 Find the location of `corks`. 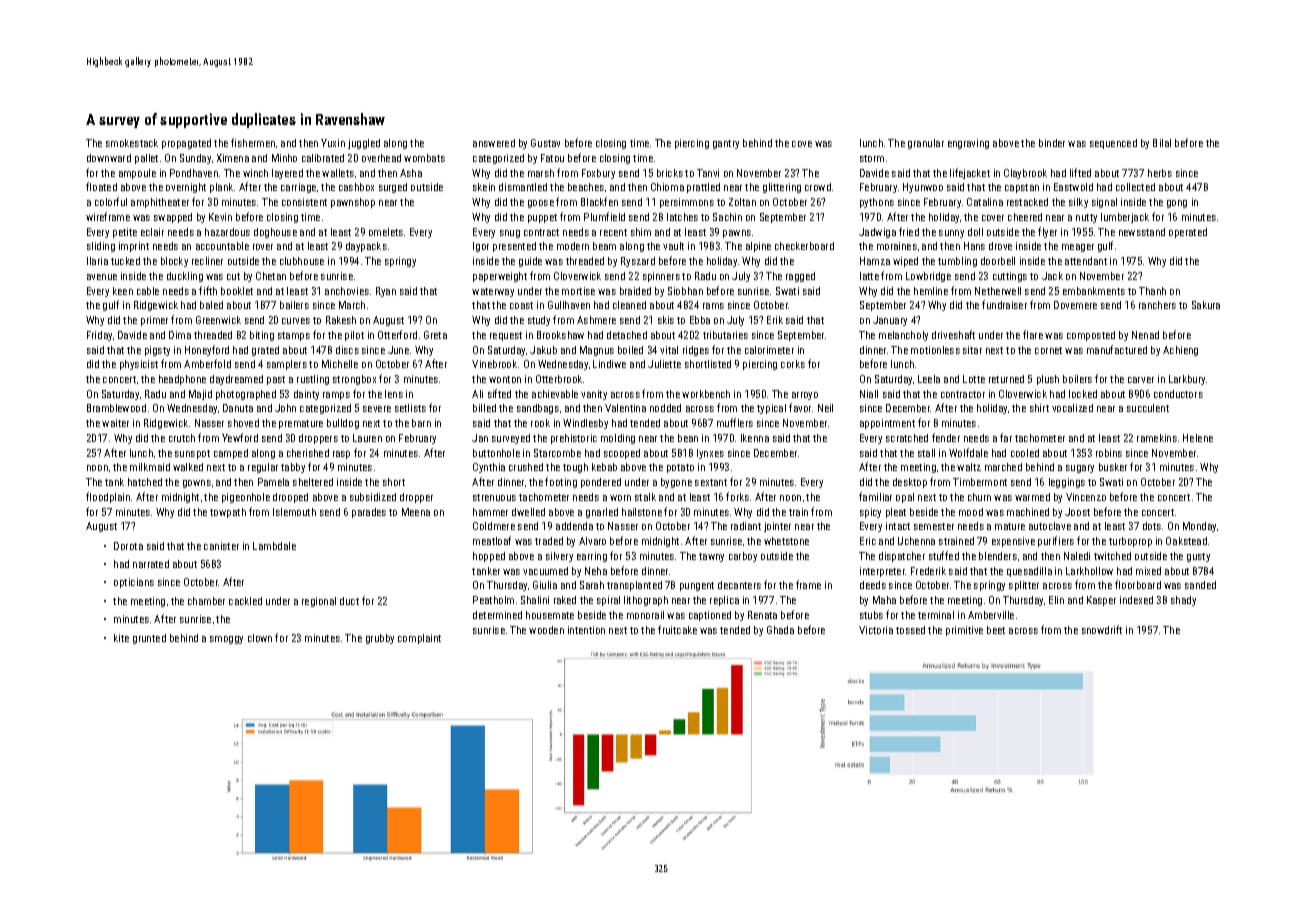

corks is located at coordinates (793, 364).
